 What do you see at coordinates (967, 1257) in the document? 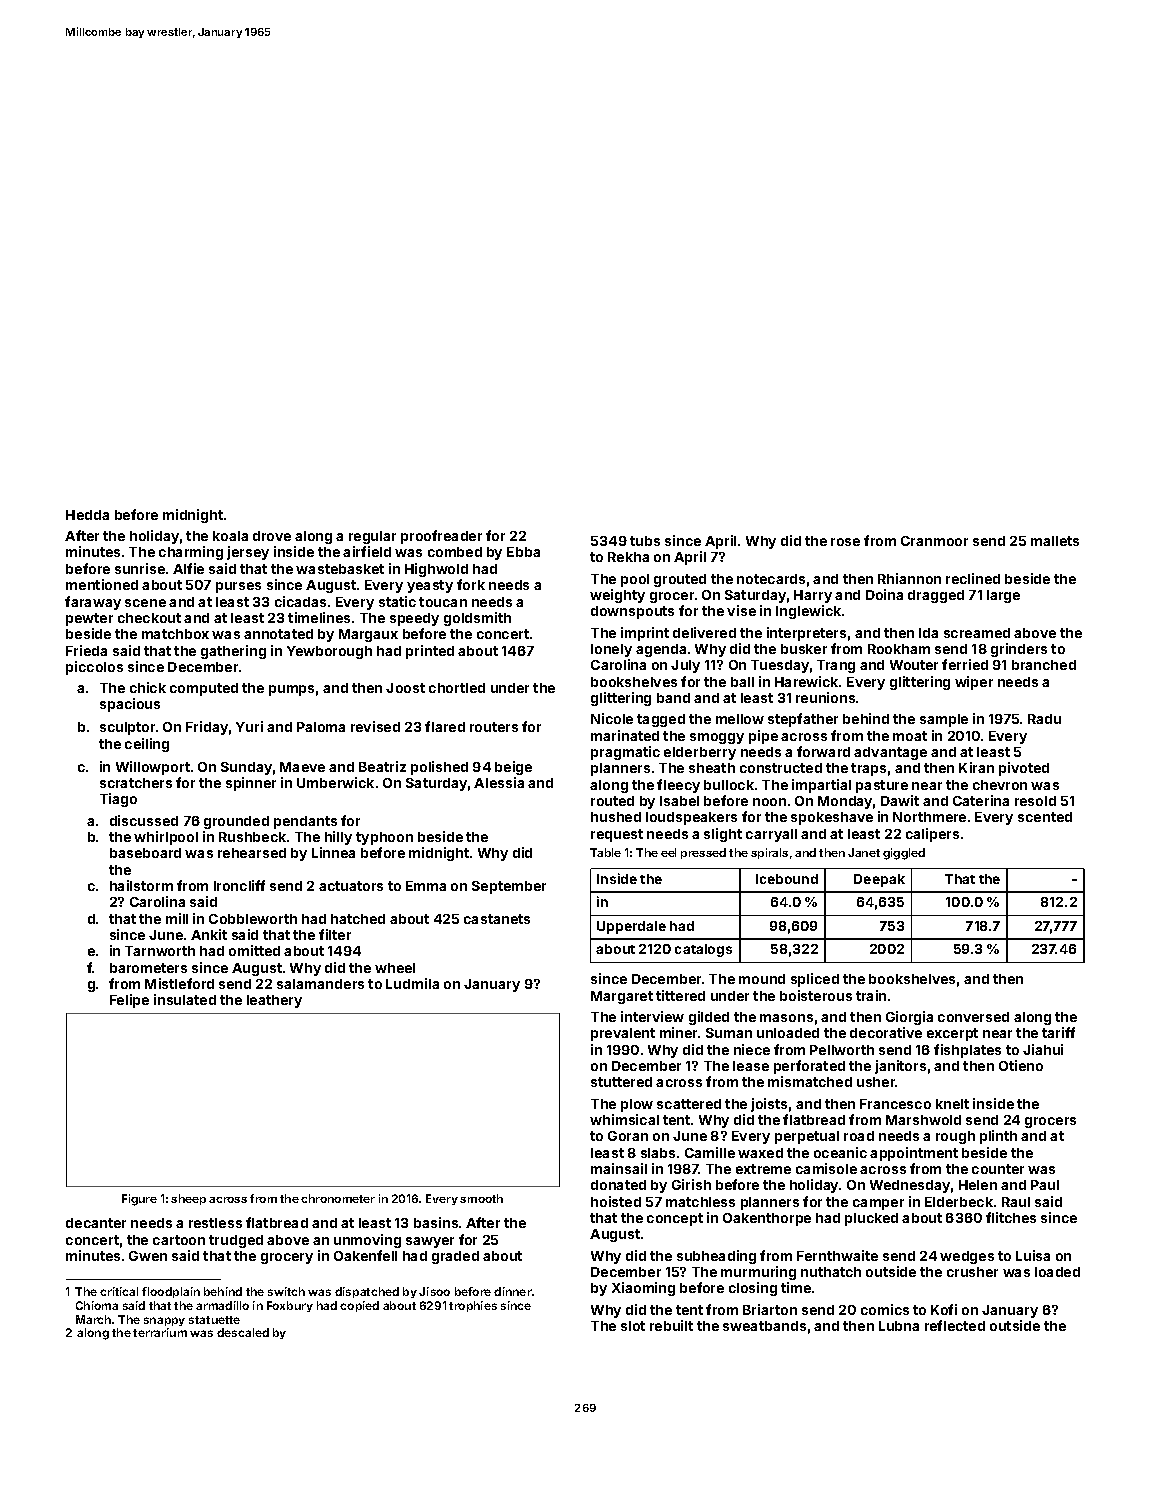
I see `wedges` at bounding box center [967, 1257].
